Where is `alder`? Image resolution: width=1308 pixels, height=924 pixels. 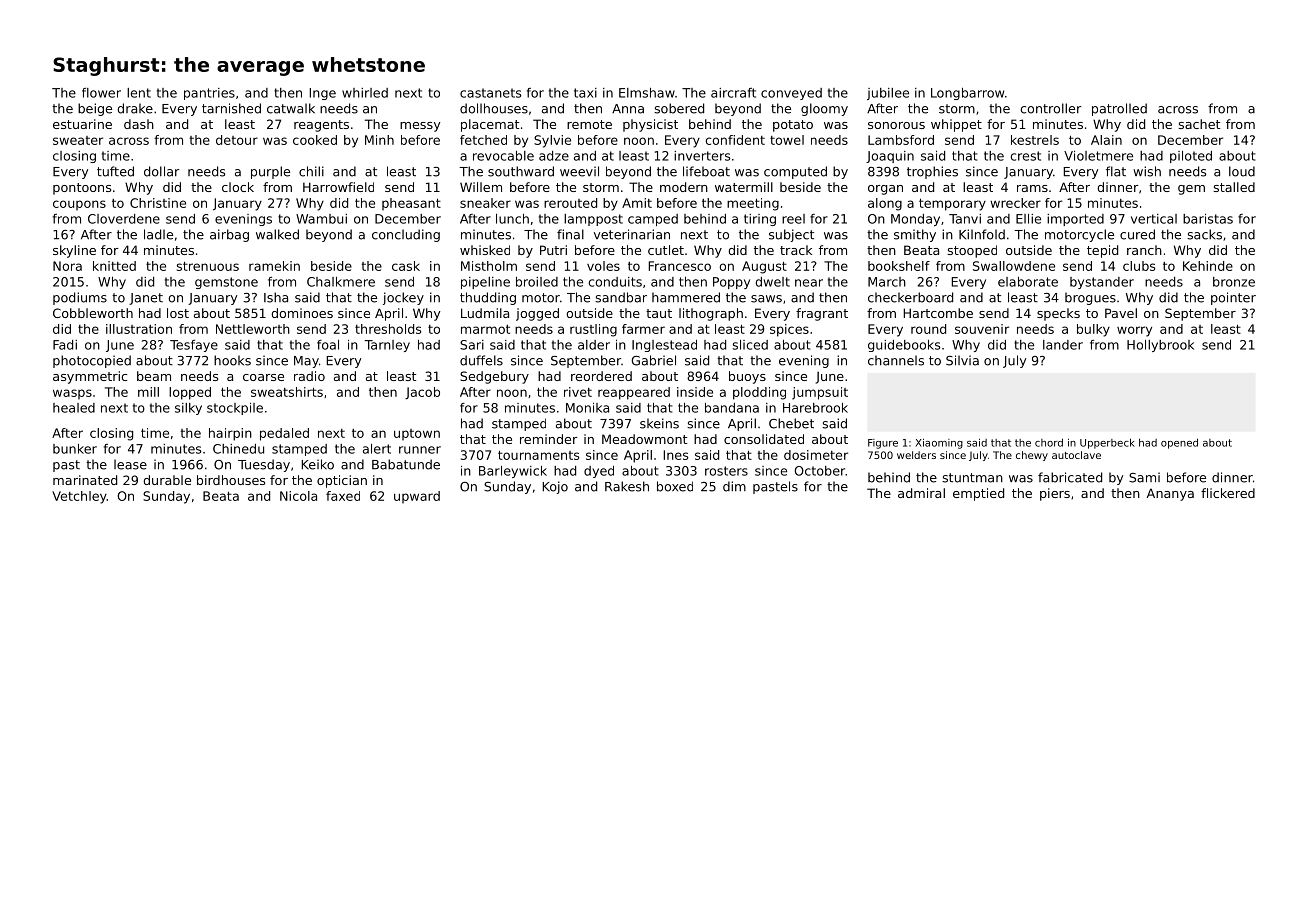
alder is located at coordinates (594, 345).
